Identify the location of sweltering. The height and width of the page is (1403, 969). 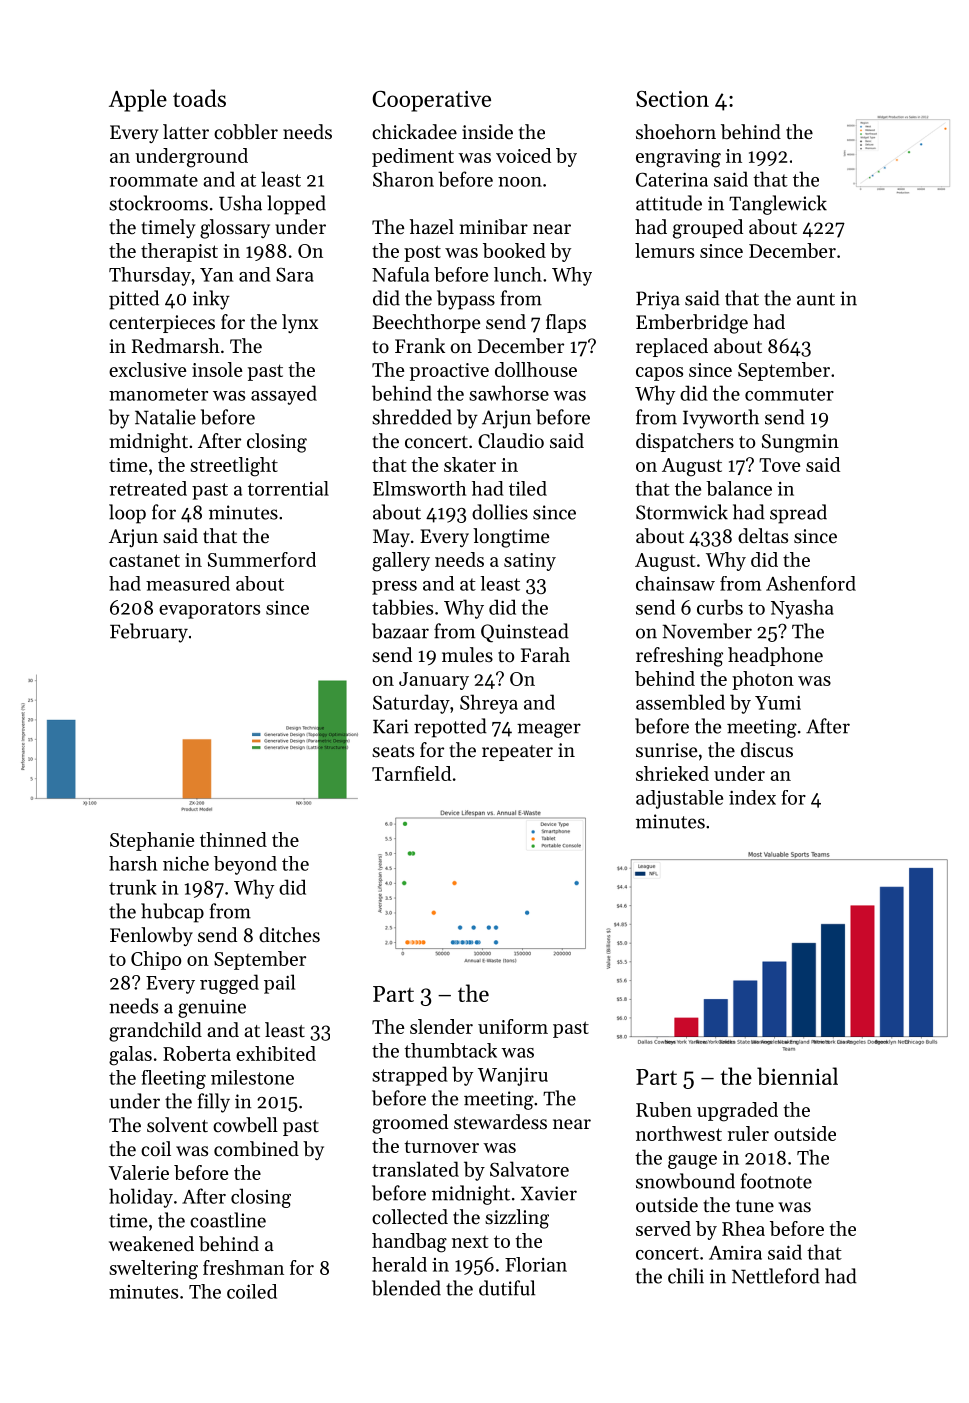
(153, 1270).
